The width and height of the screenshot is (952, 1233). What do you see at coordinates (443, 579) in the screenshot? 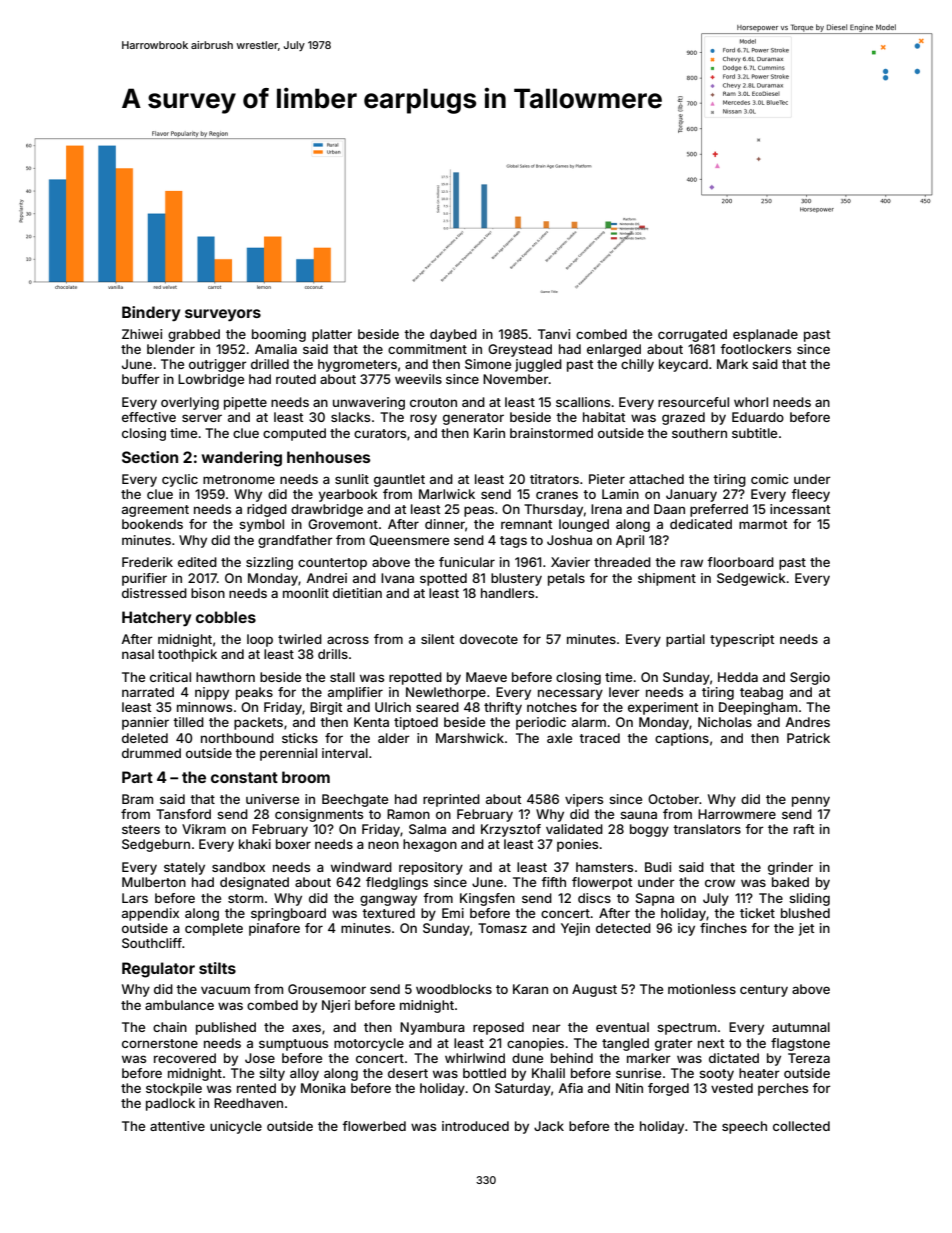
I see `spotted` at bounding box center [443, 579].
